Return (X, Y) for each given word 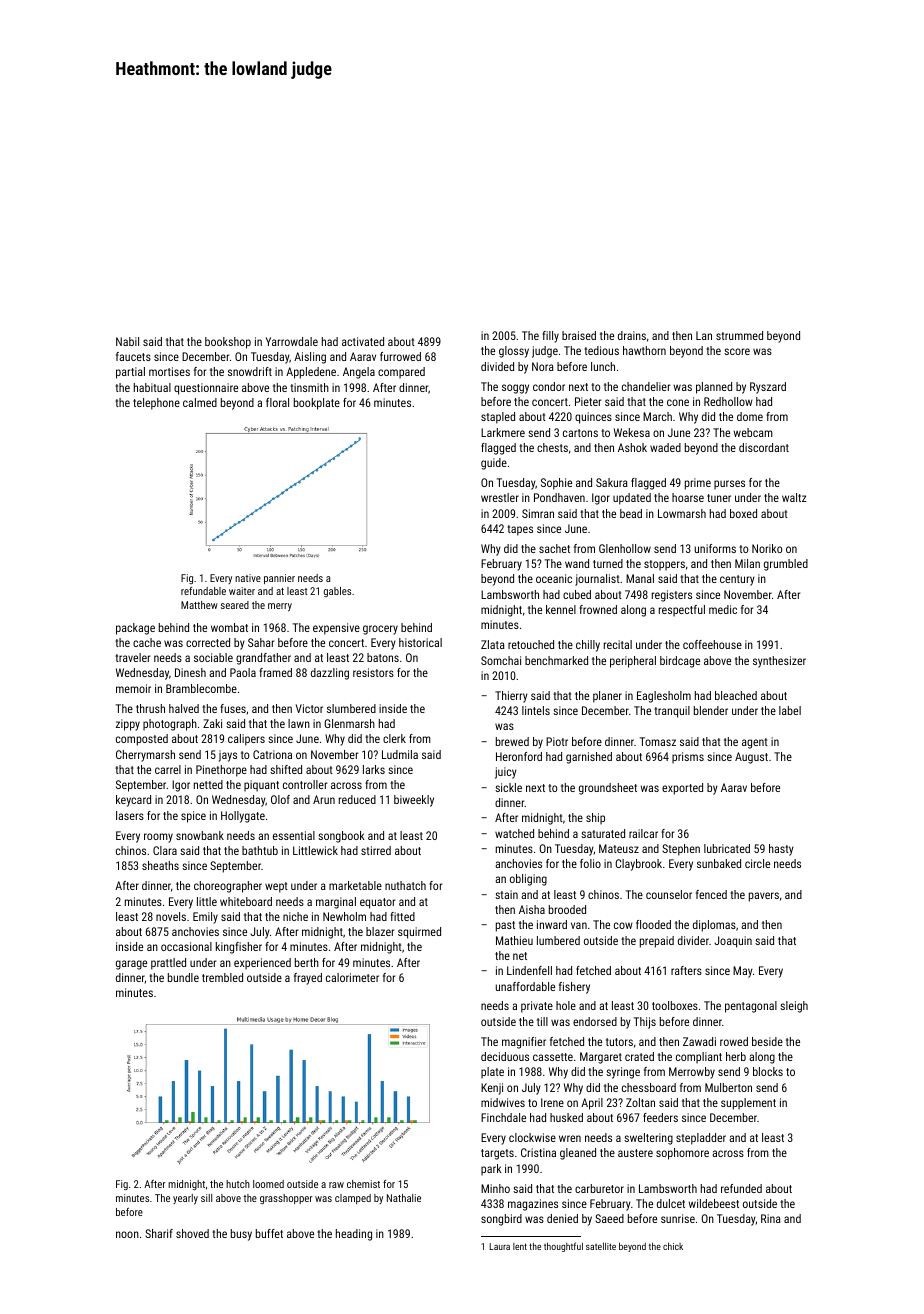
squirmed (419, 933)
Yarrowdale (291, 341)
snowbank (200, 835)
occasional (186, 946)
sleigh (794, 1007)
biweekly (414, 801)
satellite (601, 1246)
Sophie (556, 484)
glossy (514, 352)
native (248, 578)
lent (520, 1246)
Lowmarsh (682, 513)
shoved (192, 1233)
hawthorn (644, 350)
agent (755, 743)
